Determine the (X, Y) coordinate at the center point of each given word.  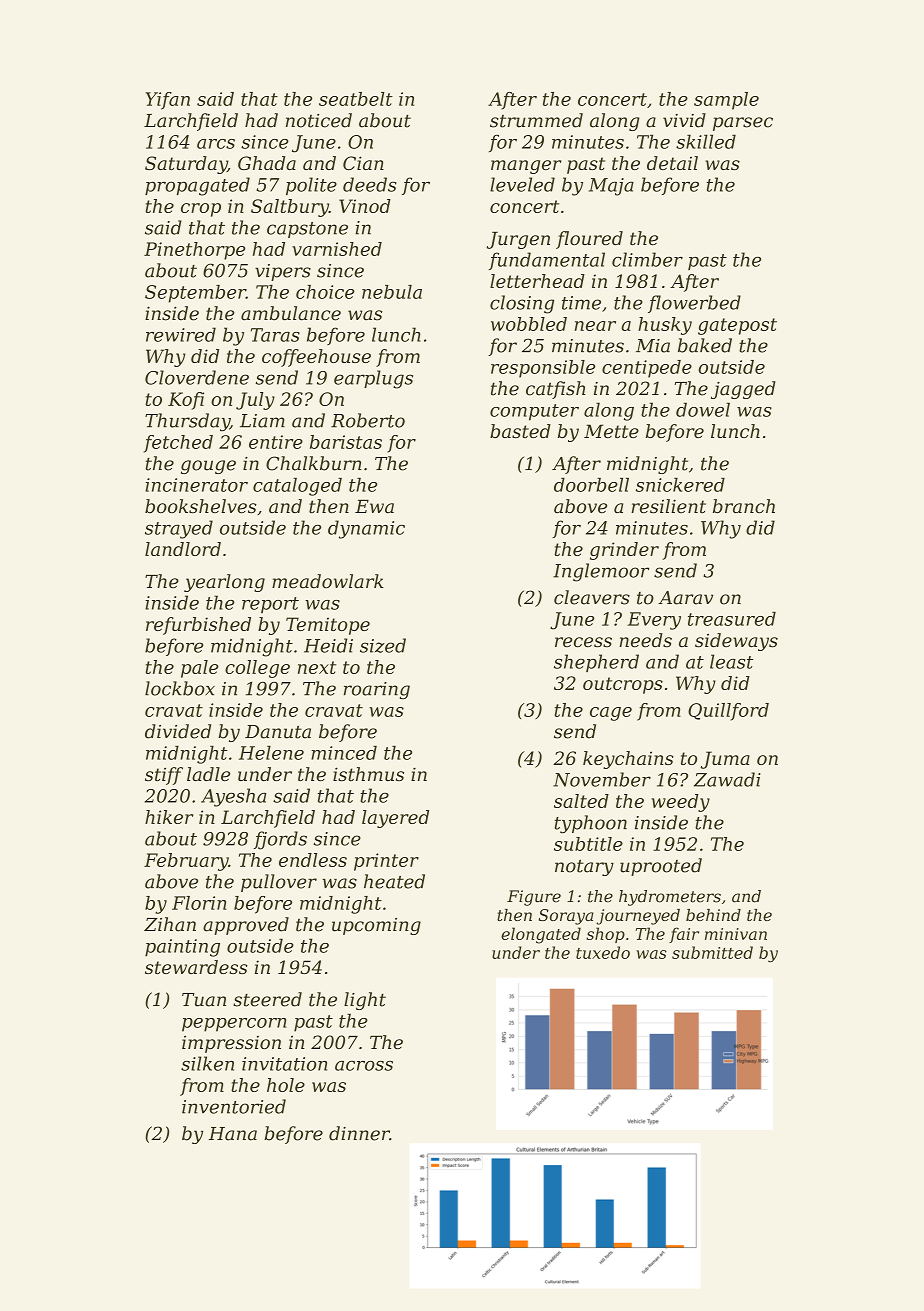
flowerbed (694, 304)
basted (520, 431)
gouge (208, 467)
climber (647, 259)
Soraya (566, 917)
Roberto (368, 420)
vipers (283, 272)
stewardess (196, 967)
